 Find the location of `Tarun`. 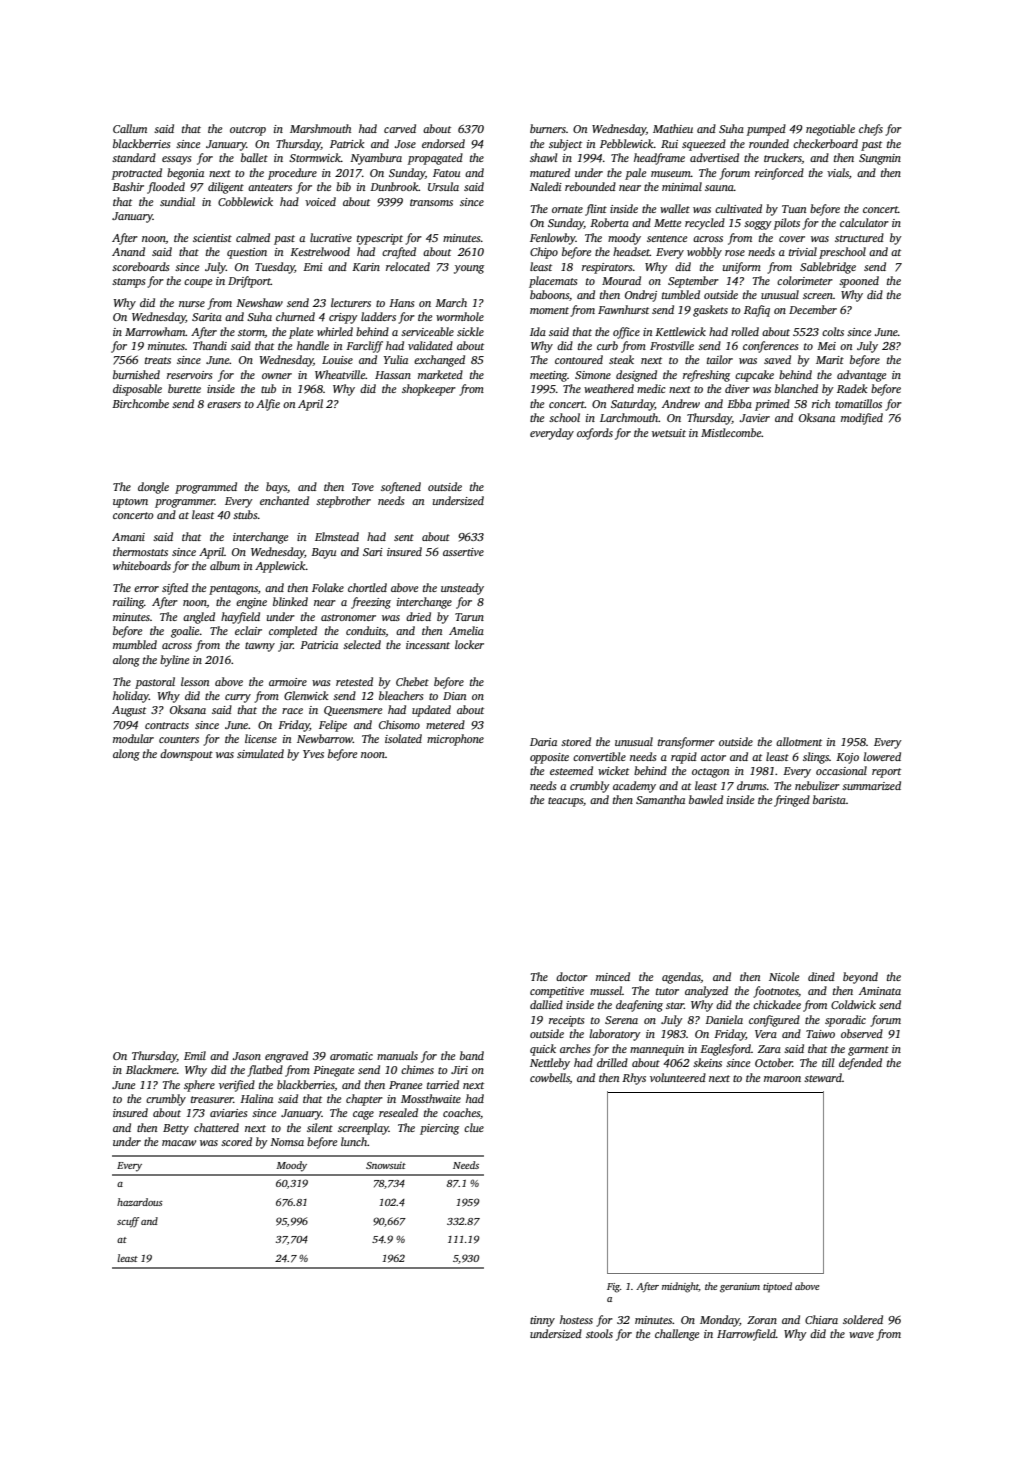

Tarun is located at coordinates (469, 617).
